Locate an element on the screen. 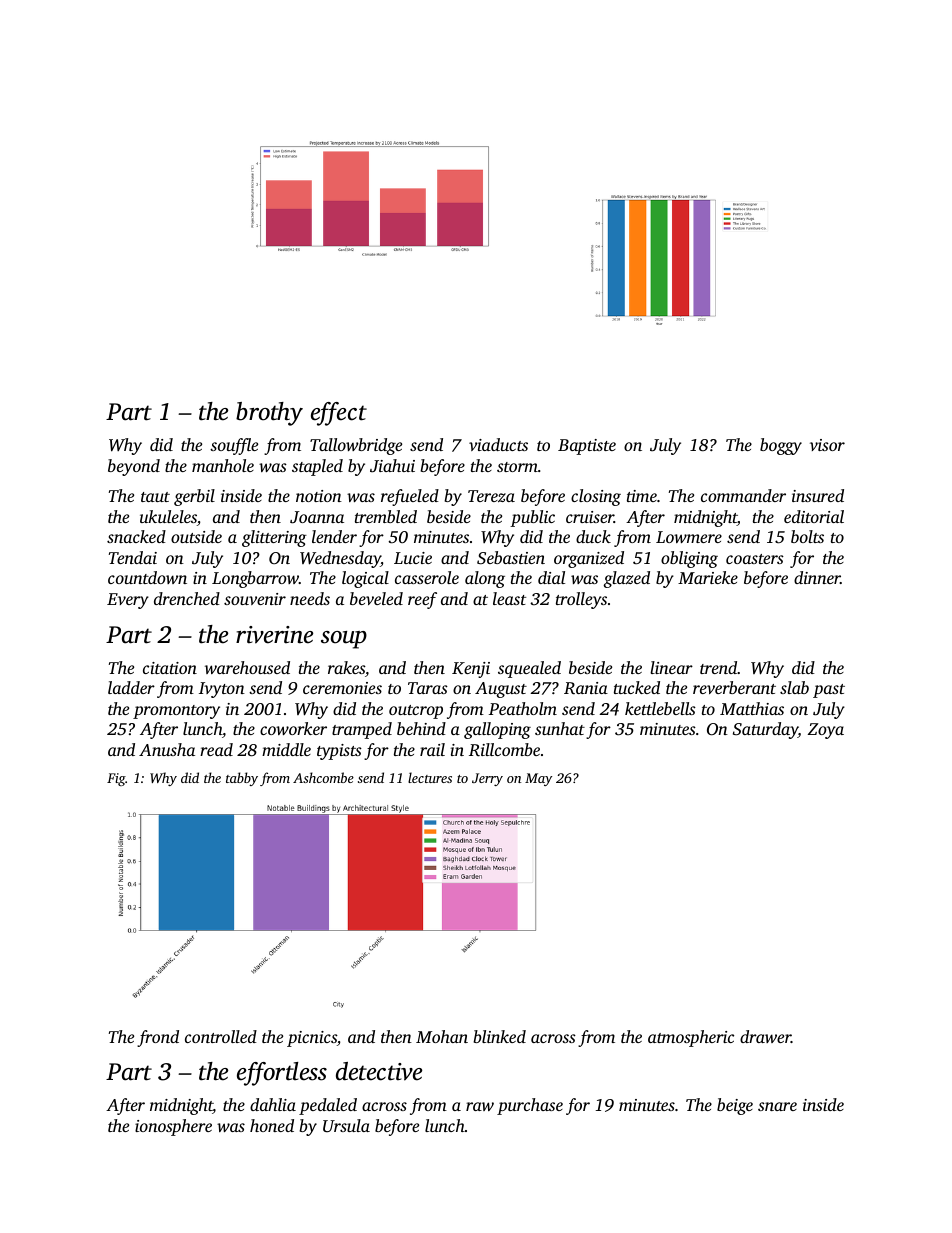 The height and width of the screenshot is (1233, 952). tabby is located at coordinates (242, 779).
